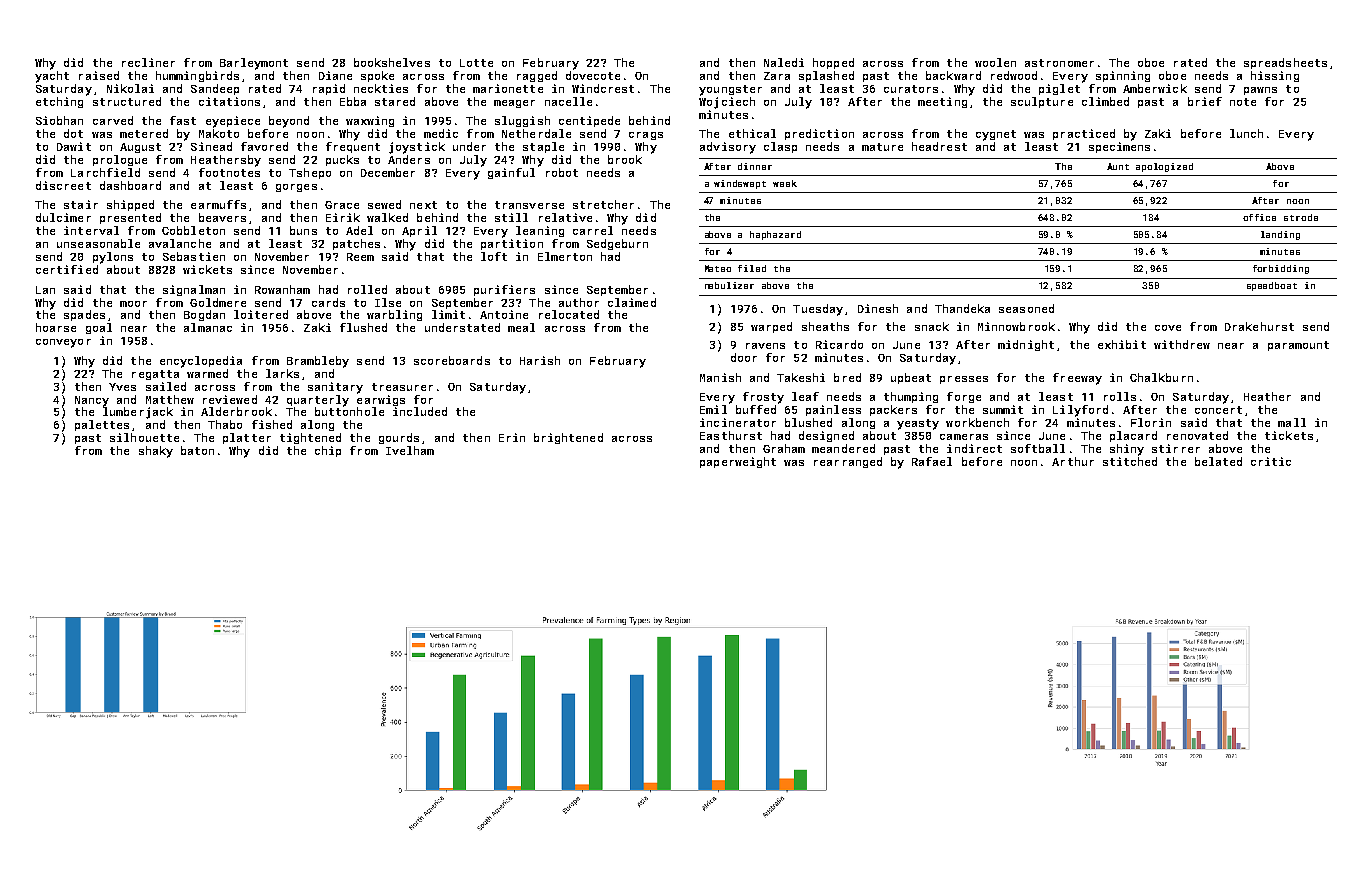  Describe the element at coordinates (1285, 63) in the document. I see `spreadsheets` at that location.
